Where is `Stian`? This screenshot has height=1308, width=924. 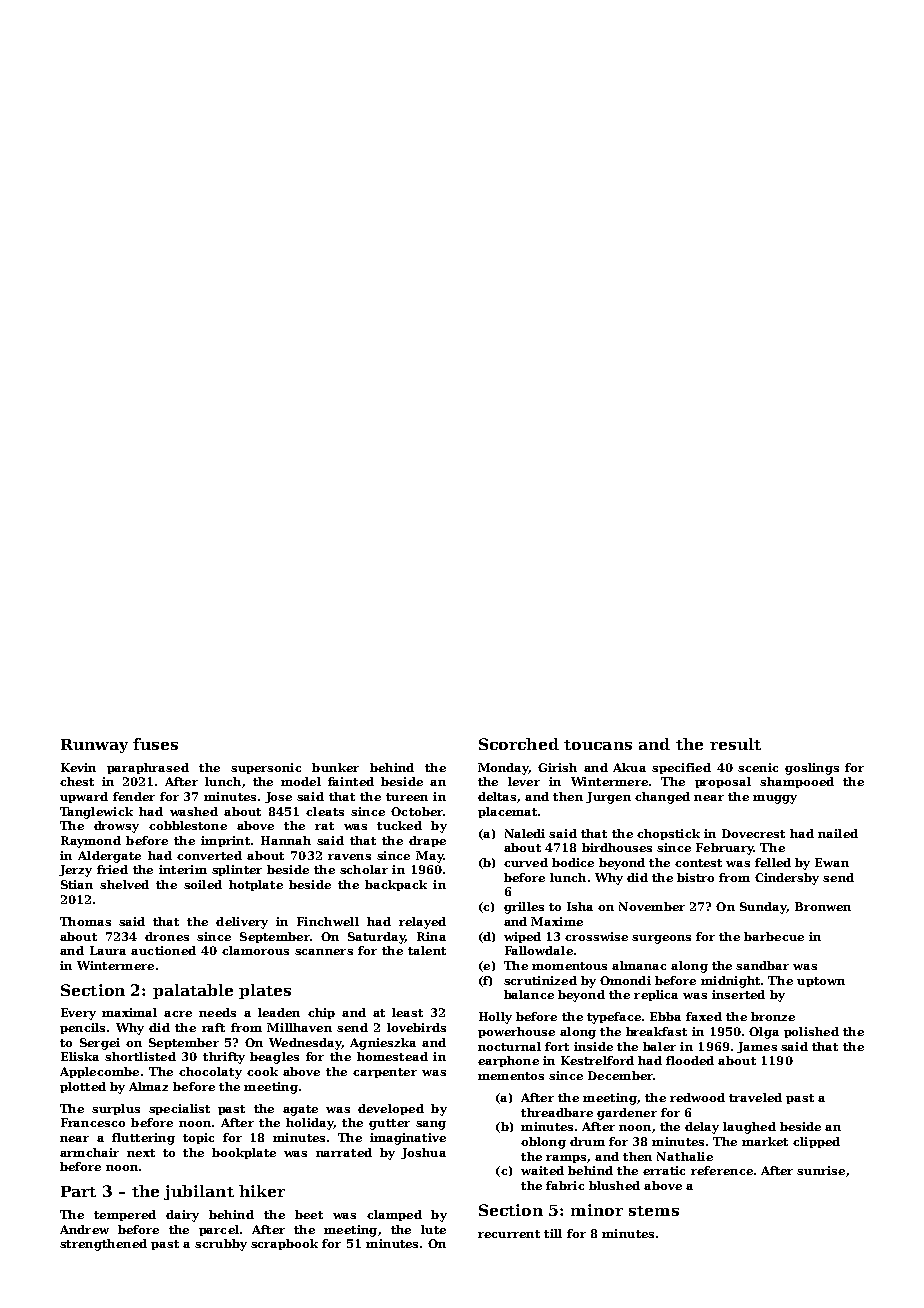
Stian is located at coordinates (77, 884).
